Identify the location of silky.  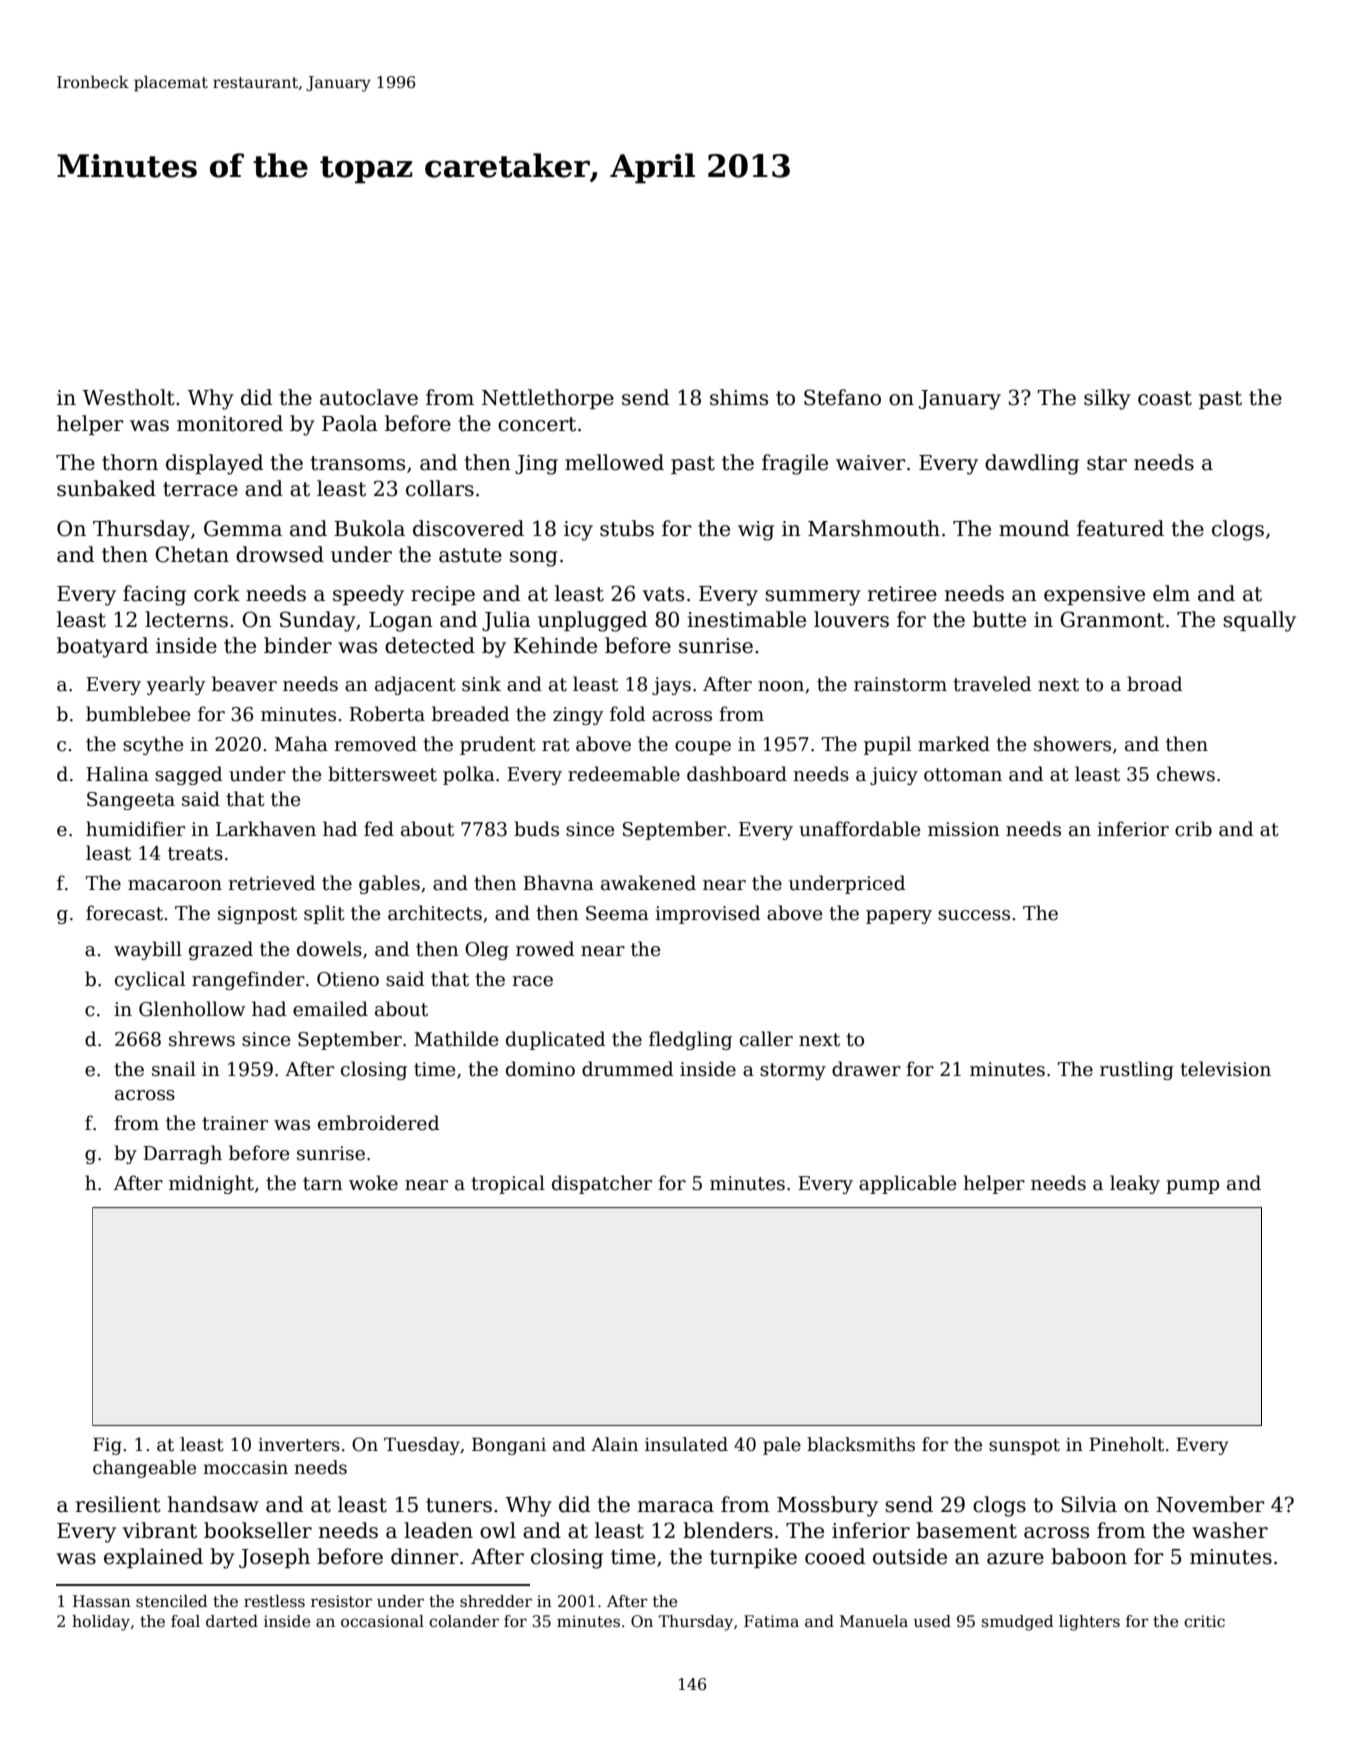
(1107, 399).
